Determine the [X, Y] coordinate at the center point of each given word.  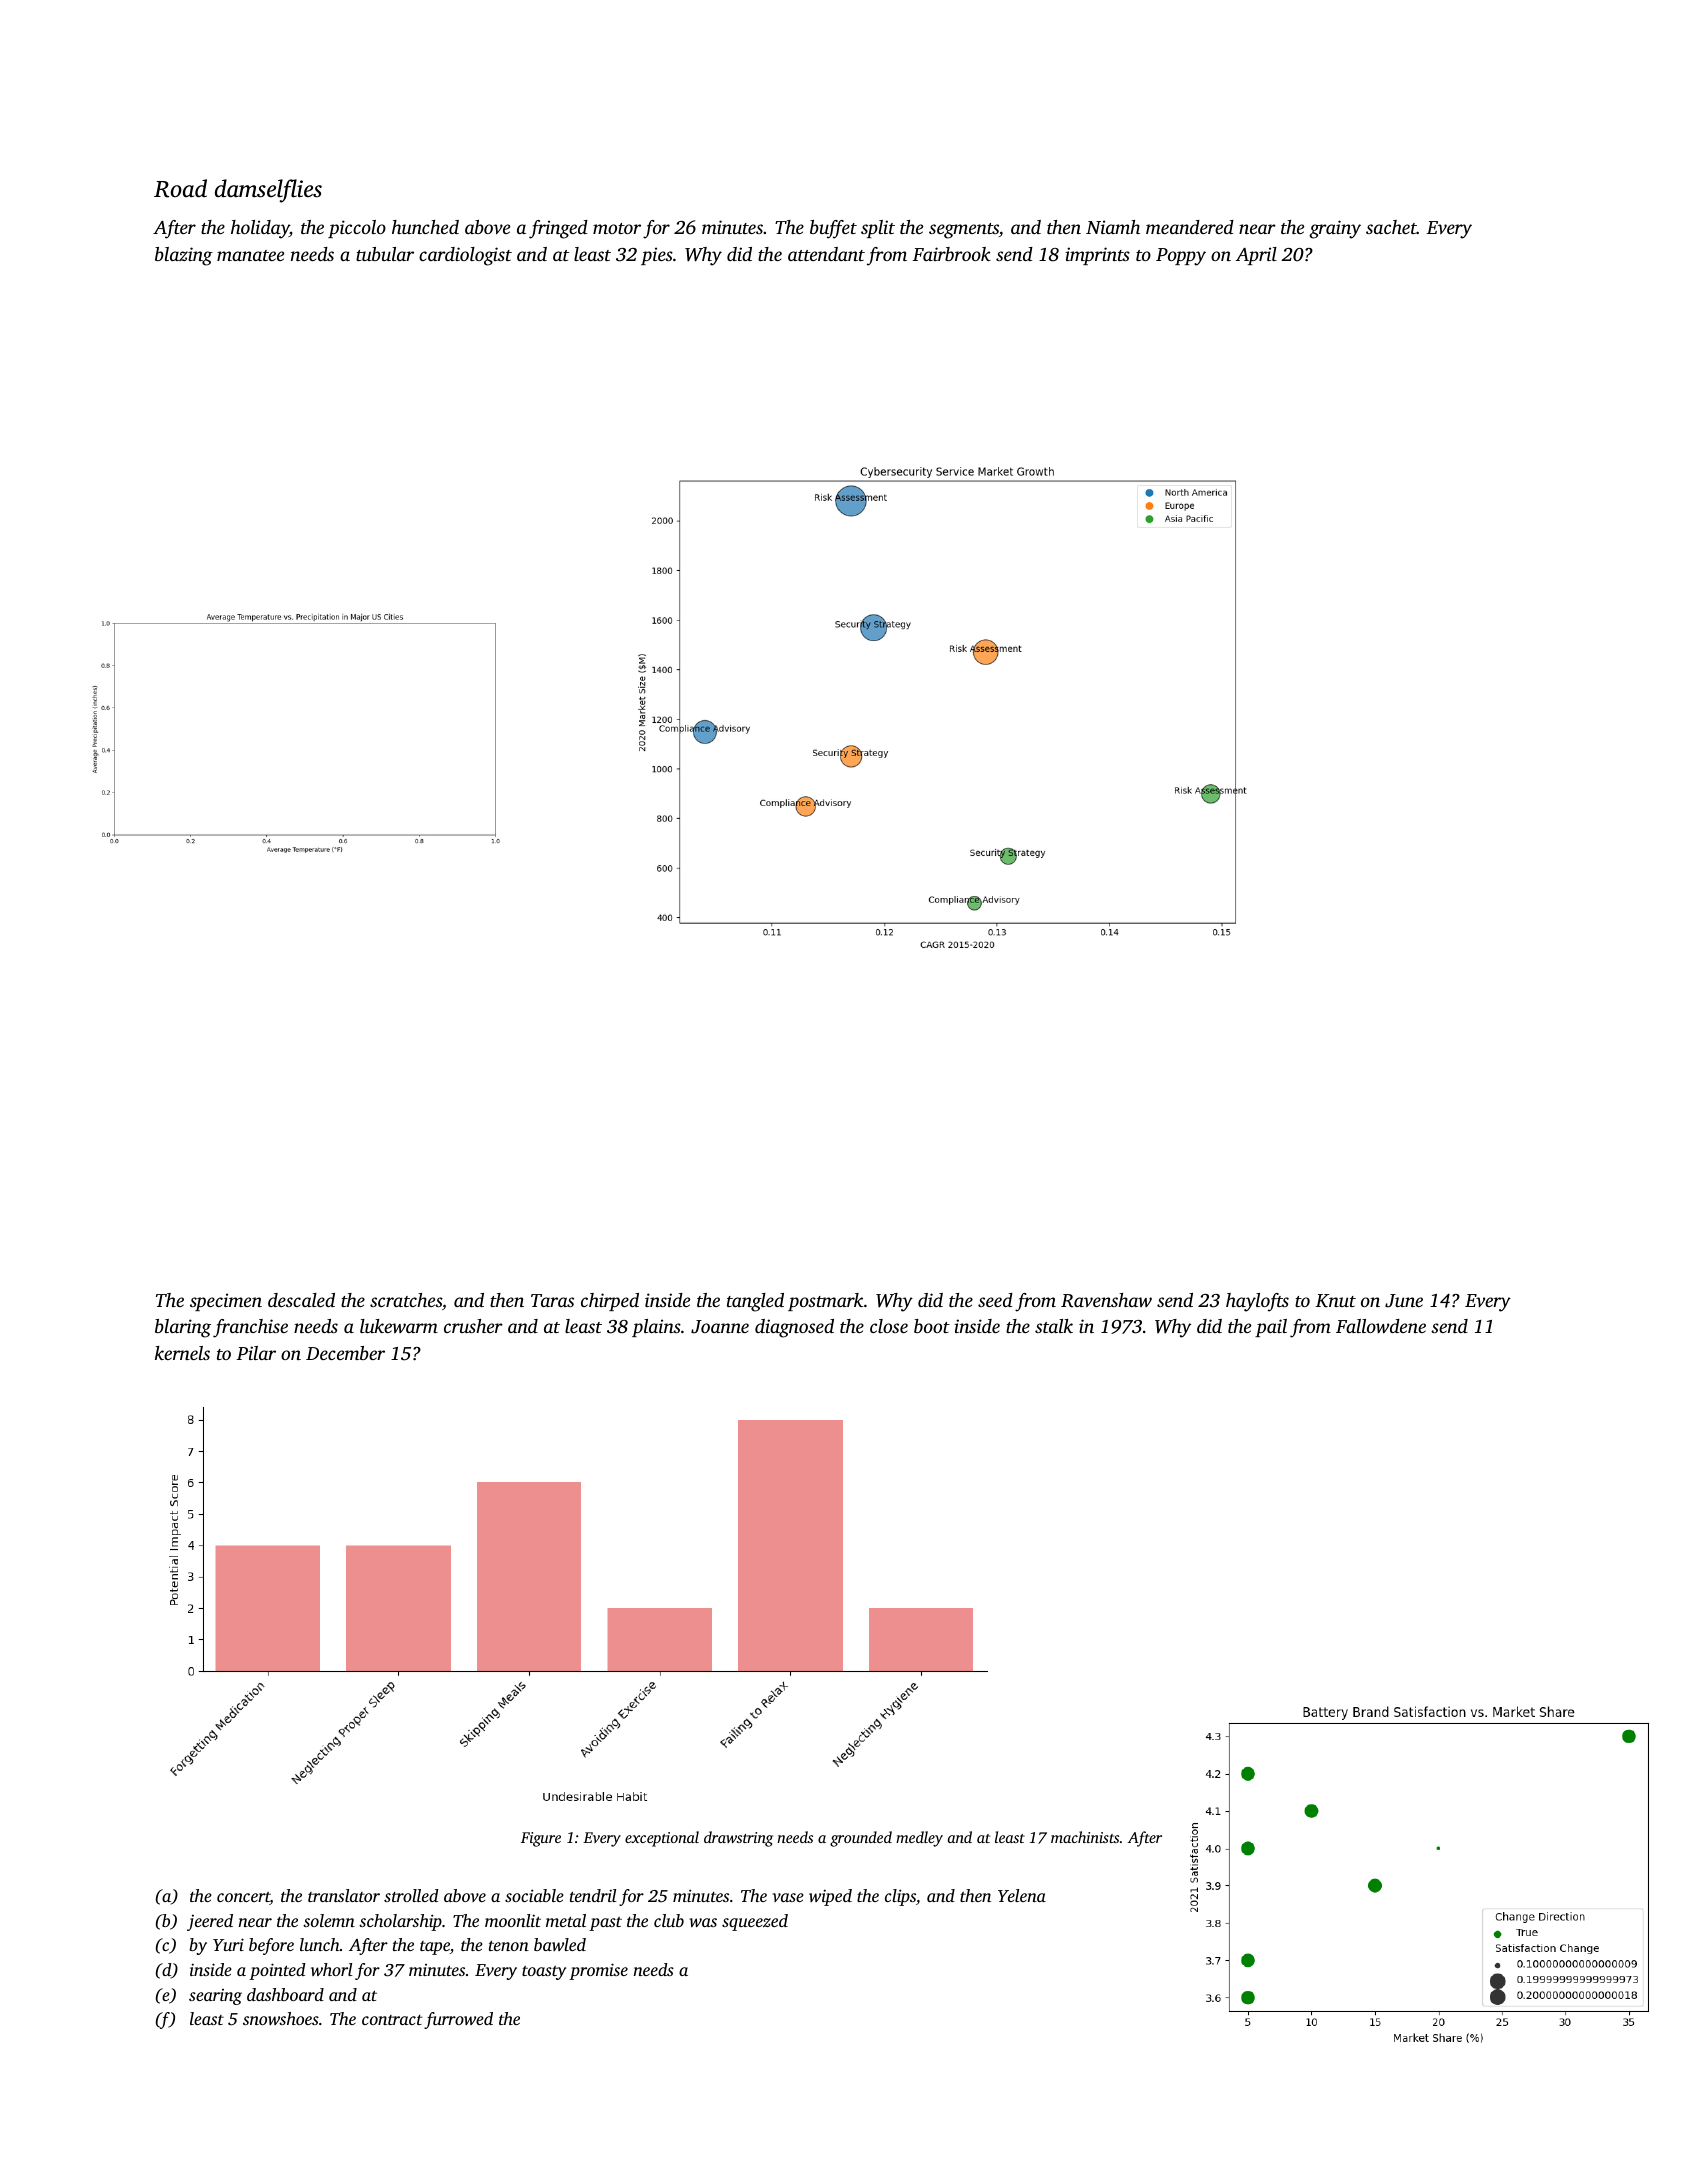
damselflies [268, 191]
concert [243, 1898]
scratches [406, 1300]
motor [617, 228]
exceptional [662, 1839]
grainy [1335, 229]
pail [1271, 1328]
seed [995, 1300]
